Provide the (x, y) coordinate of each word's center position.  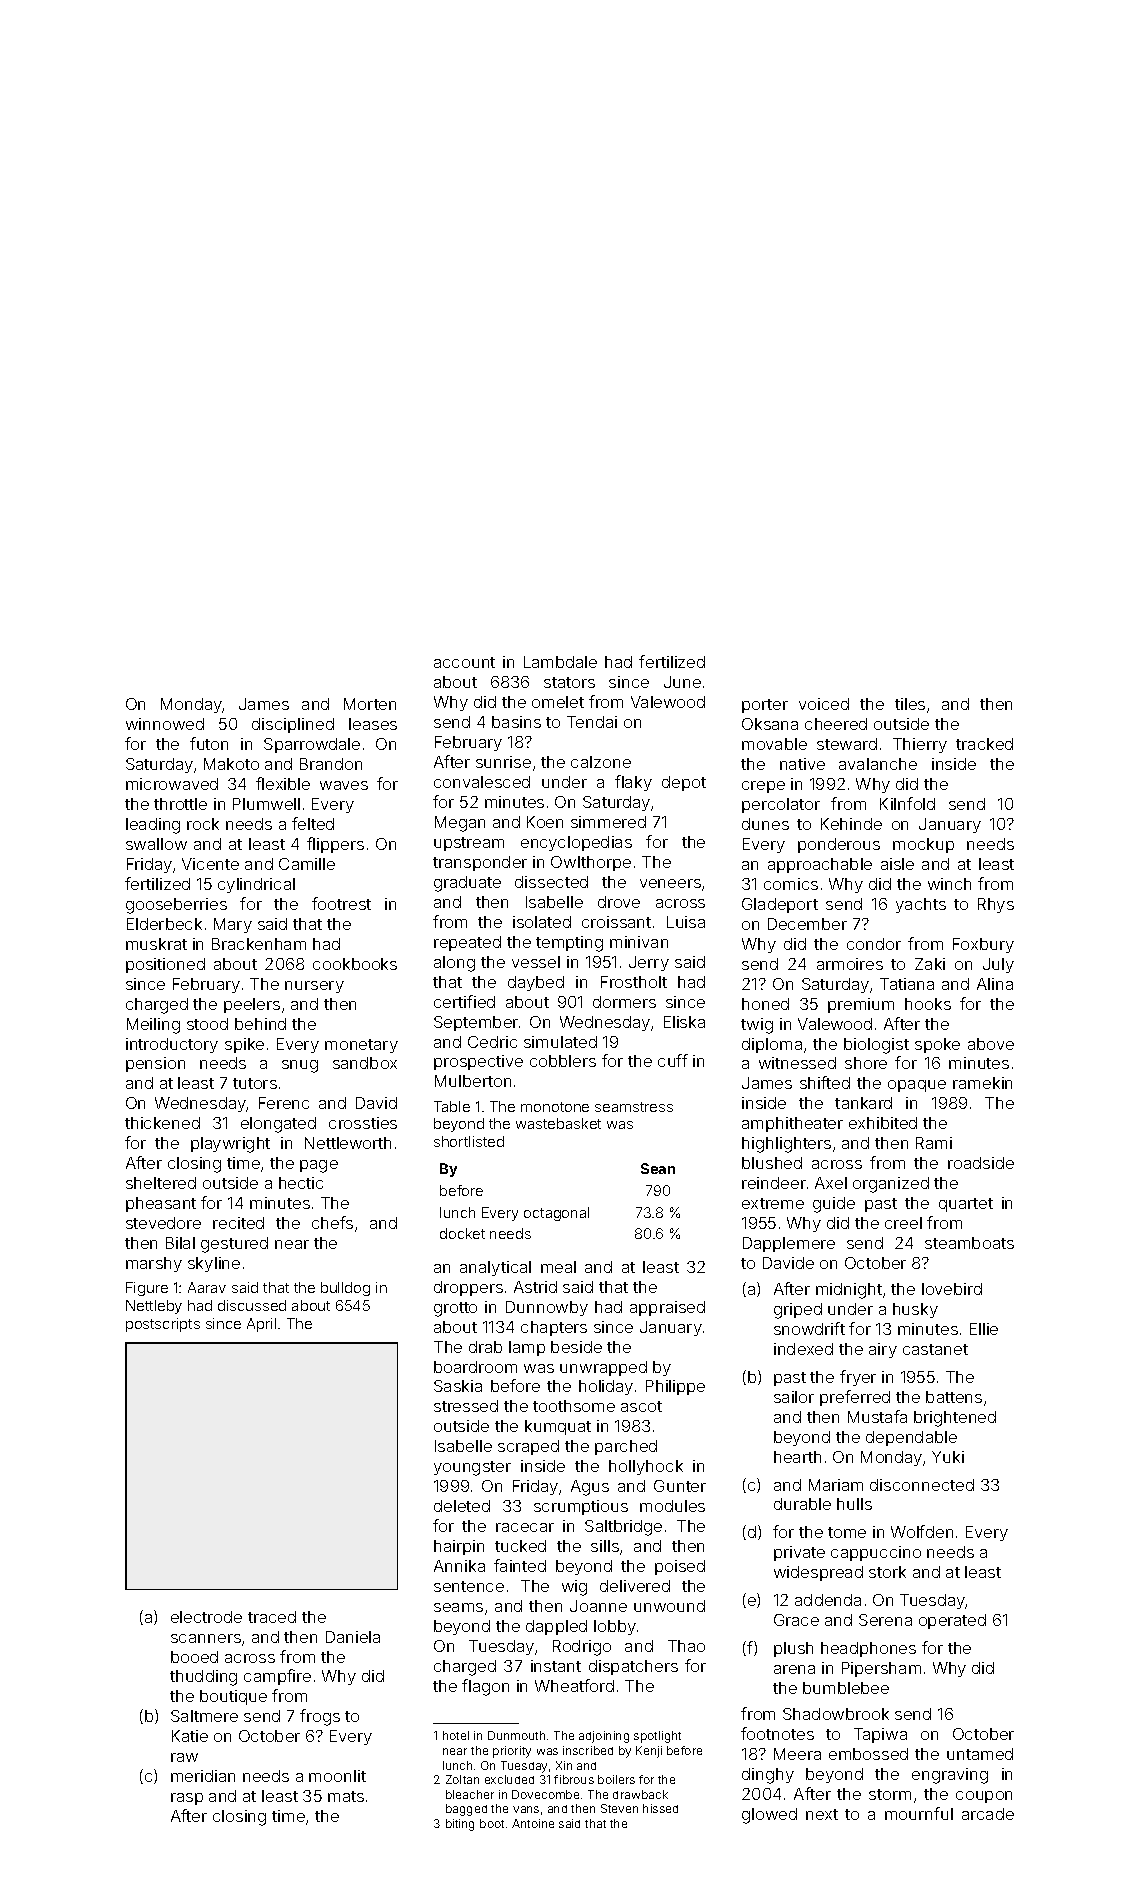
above (991, 1044)
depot (684, 783)
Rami (934, 1143)
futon (209, 743)
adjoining (604, 1737)
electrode (206, 1617)
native (802, 764)
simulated (560, 1042)
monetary (361, 1046)
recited (238, 1223)
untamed (980, 1754)
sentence (469, 1586)
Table (452, 1106)
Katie (190, 1736)
